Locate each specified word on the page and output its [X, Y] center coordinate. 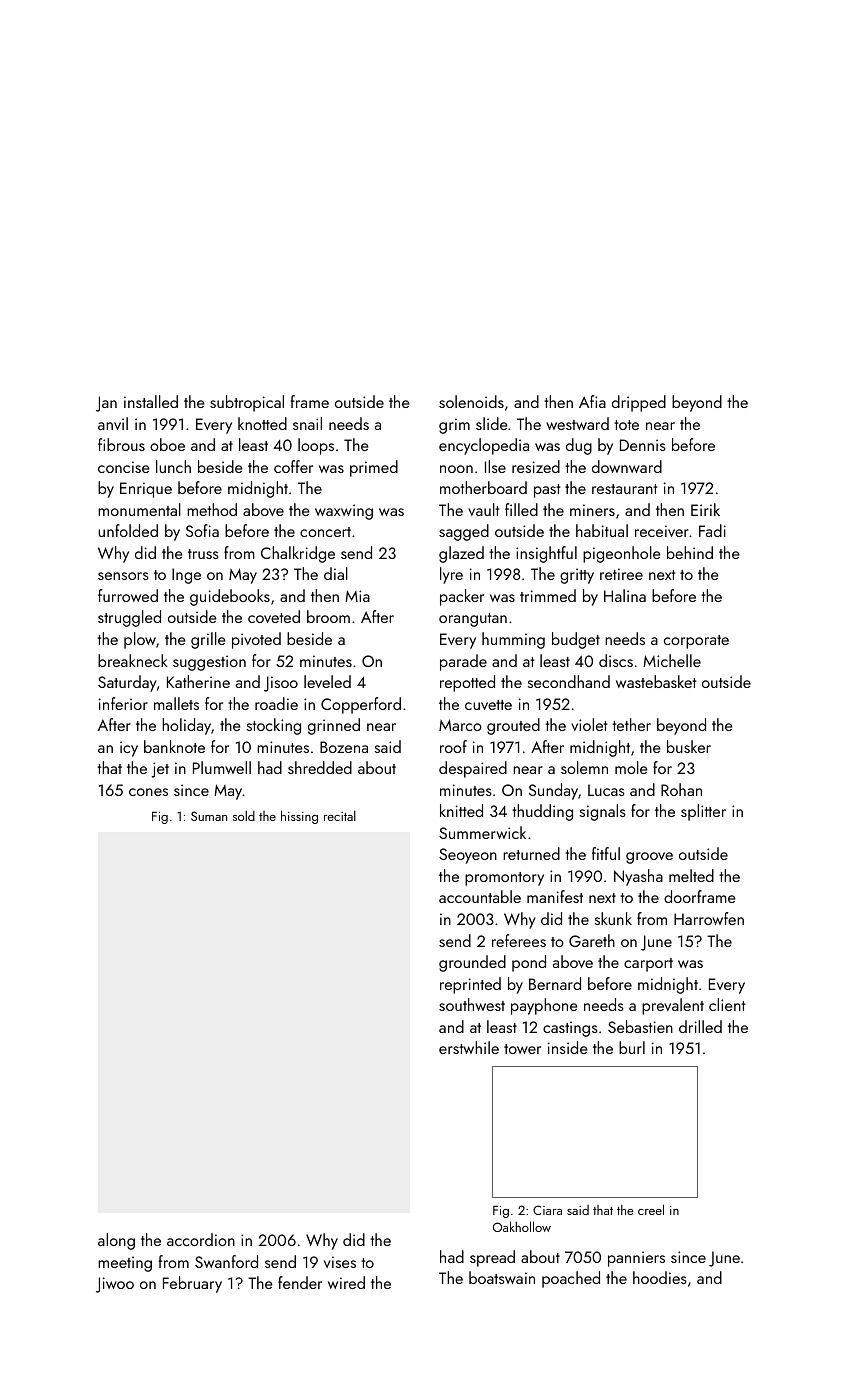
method [212, 509]
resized [536, 466]
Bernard [555, 983]
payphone [544, 1006]
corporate [696, 642]
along [116, 1241]
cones [148, 792]
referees [519, 940]
